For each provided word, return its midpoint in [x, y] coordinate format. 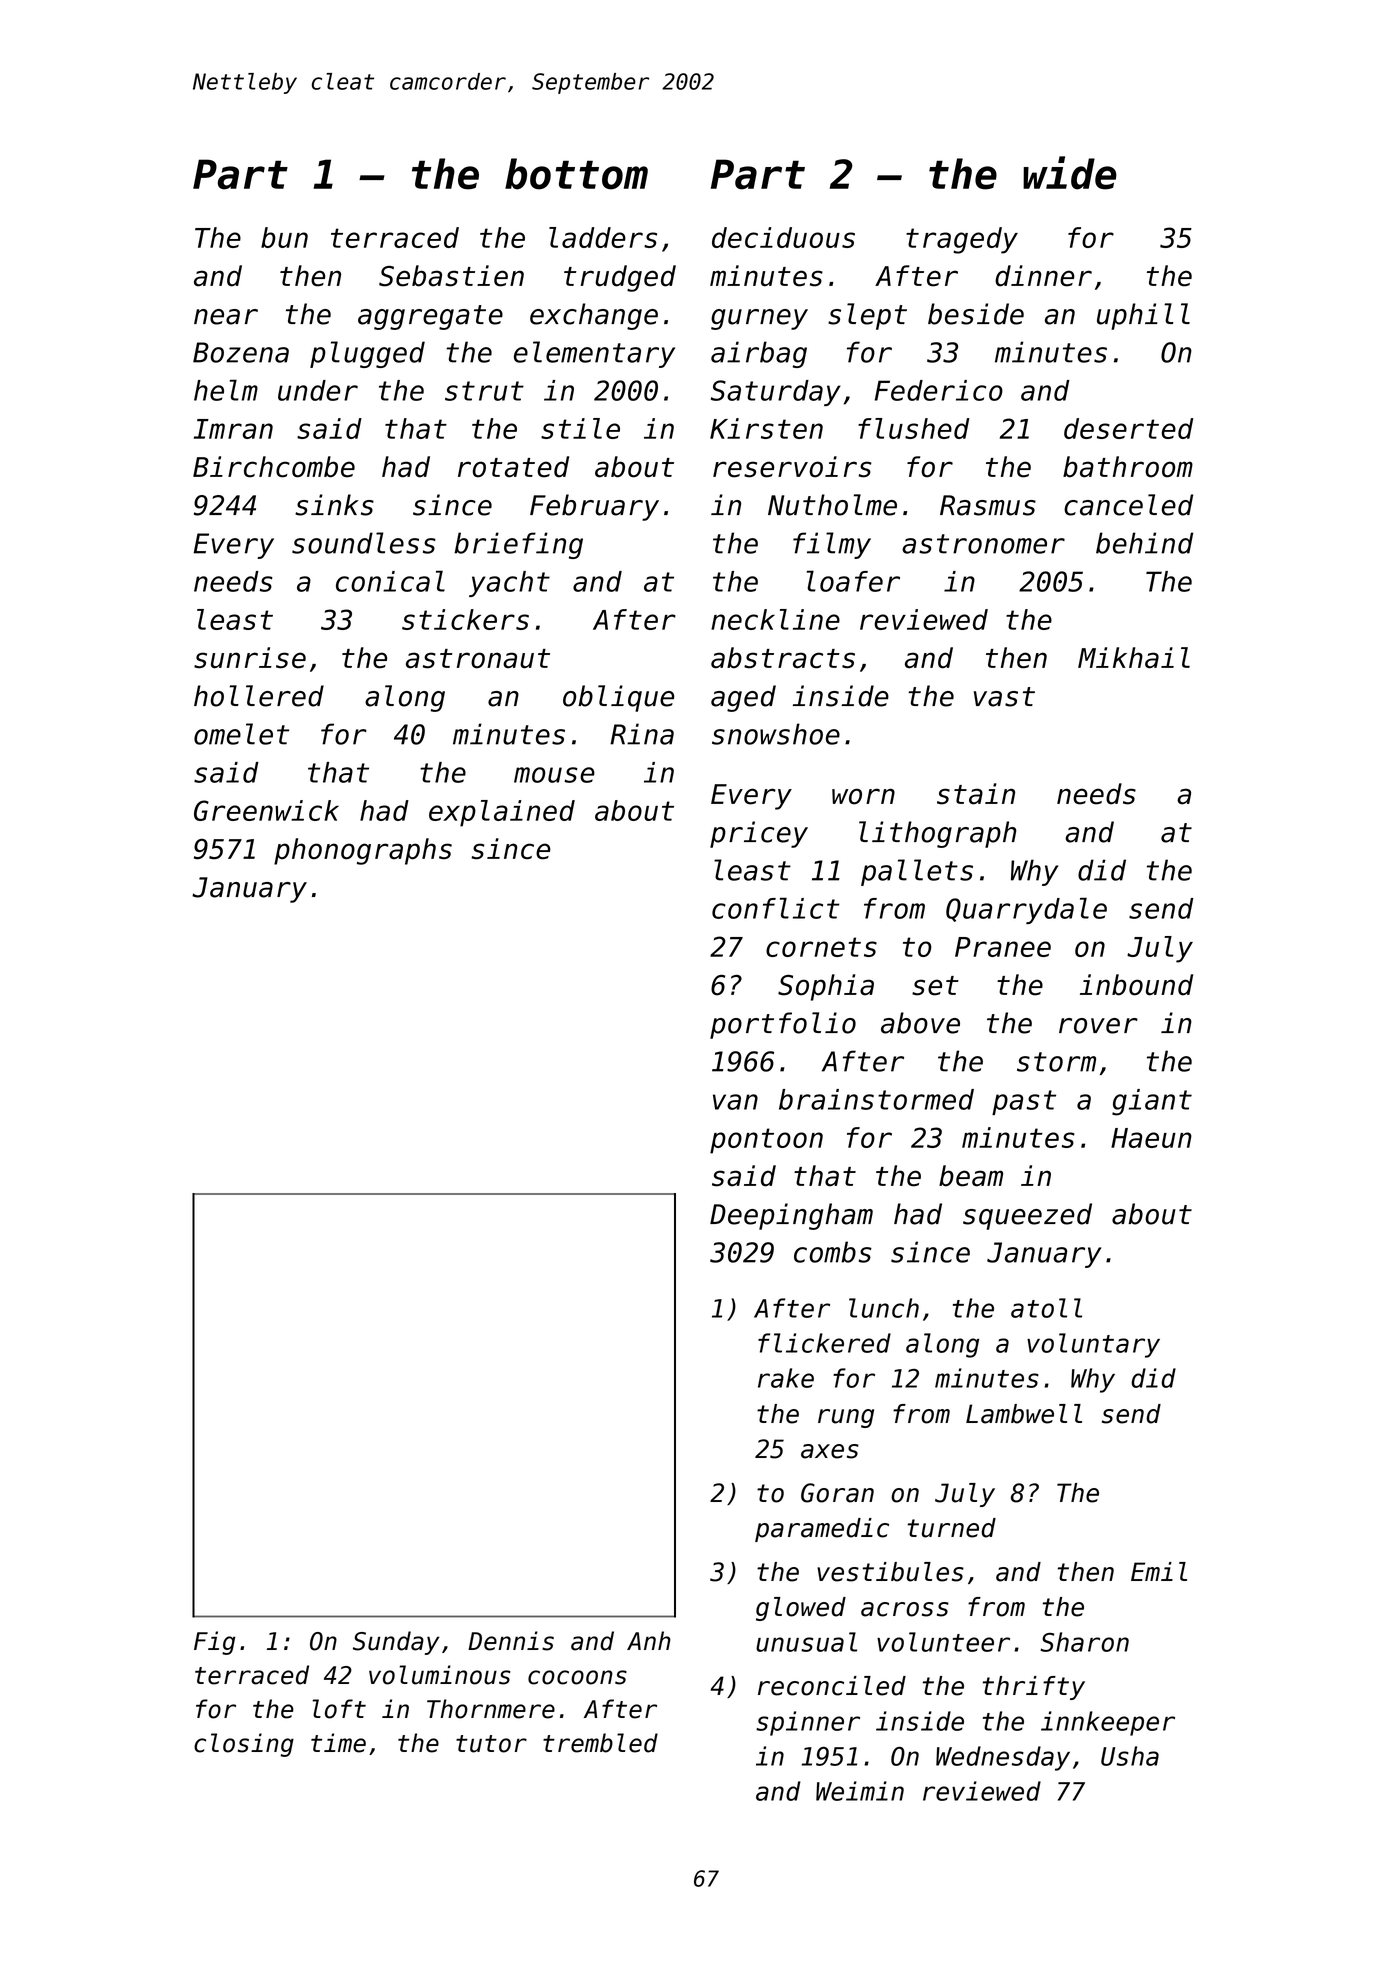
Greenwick [266, 810]
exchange [594, 316]
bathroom [1128, 467]
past [1024, 1102]
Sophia [826, 987]
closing [244, 1745]
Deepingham [791, 1216]
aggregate [430, 317]
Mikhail [1134, 658]
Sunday [396, 1643]
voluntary [1093, 1345]
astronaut [478, 659]
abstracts [783, 658]
